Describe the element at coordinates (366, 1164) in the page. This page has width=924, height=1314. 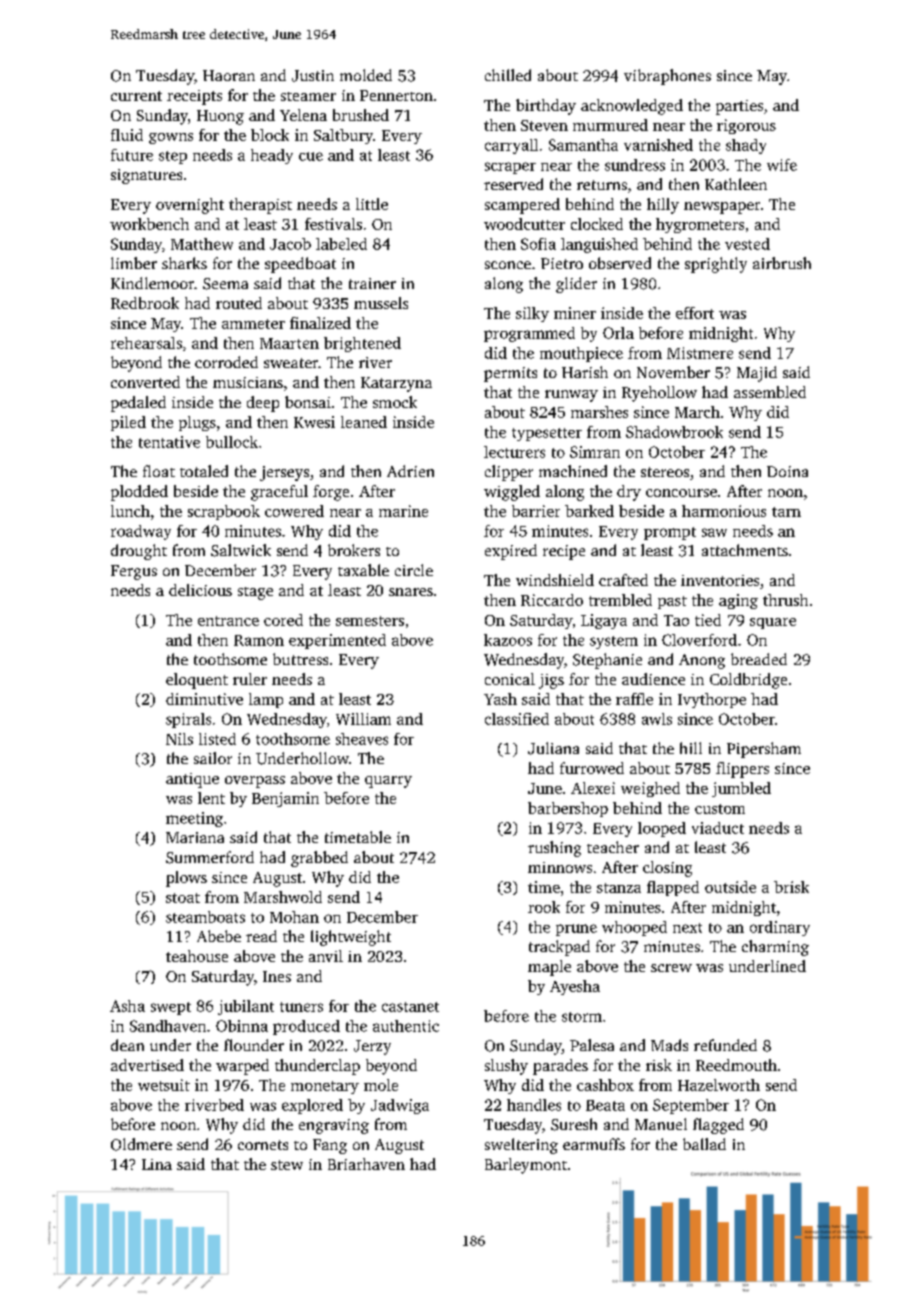
I see `Briarhaven` at that location.
